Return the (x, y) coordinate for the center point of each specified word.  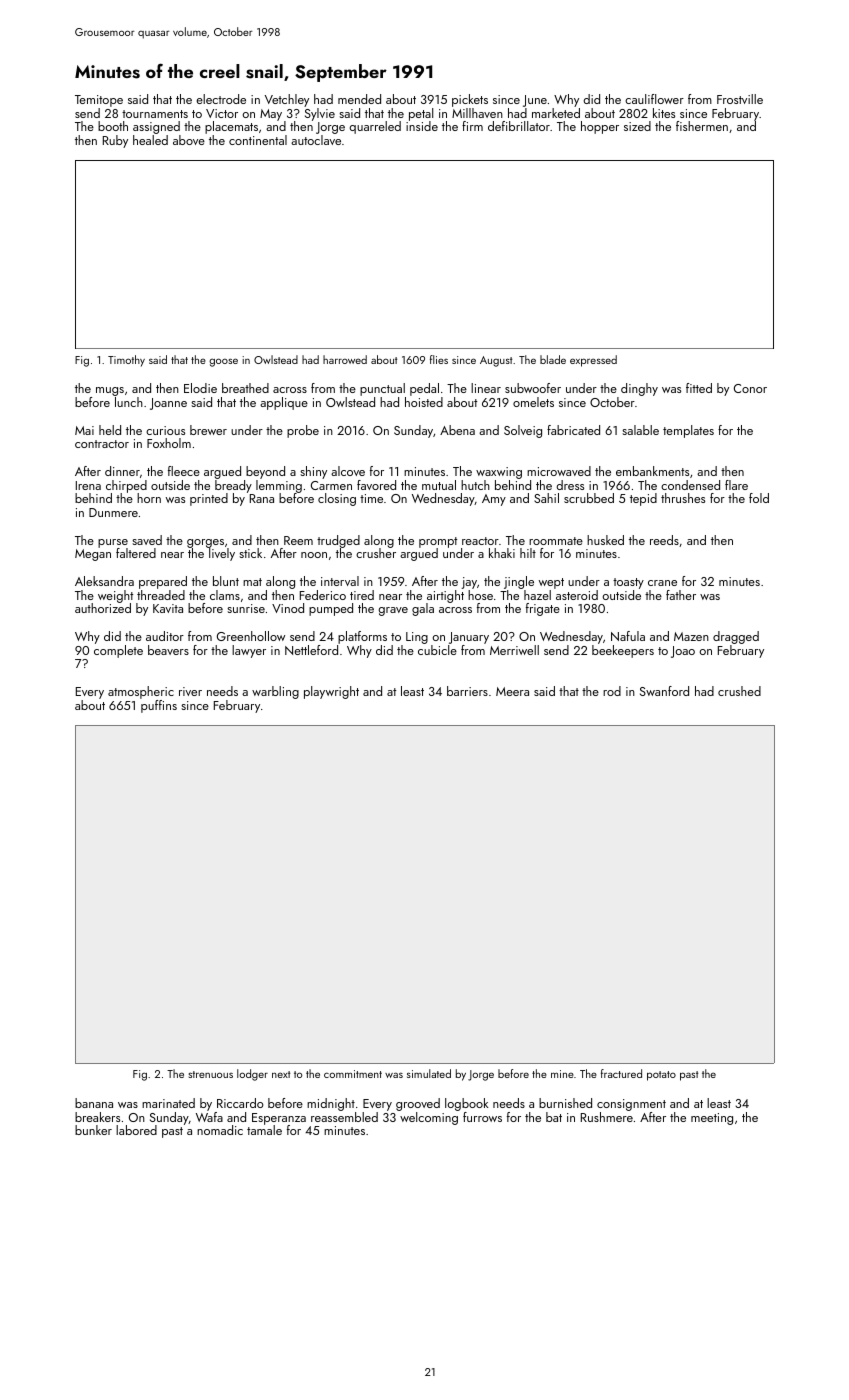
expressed (593, 361)
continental (258, 140)
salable (640, 430)
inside (422, 126)
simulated (429, 1073)
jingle (519, 582)
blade (553, 359)
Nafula (628, 636)
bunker (93, 1130)
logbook (467, 1104)
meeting (712, 1119)
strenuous (211, 1074)
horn (149, 498)
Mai (84, 430)
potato (661, 1076)
